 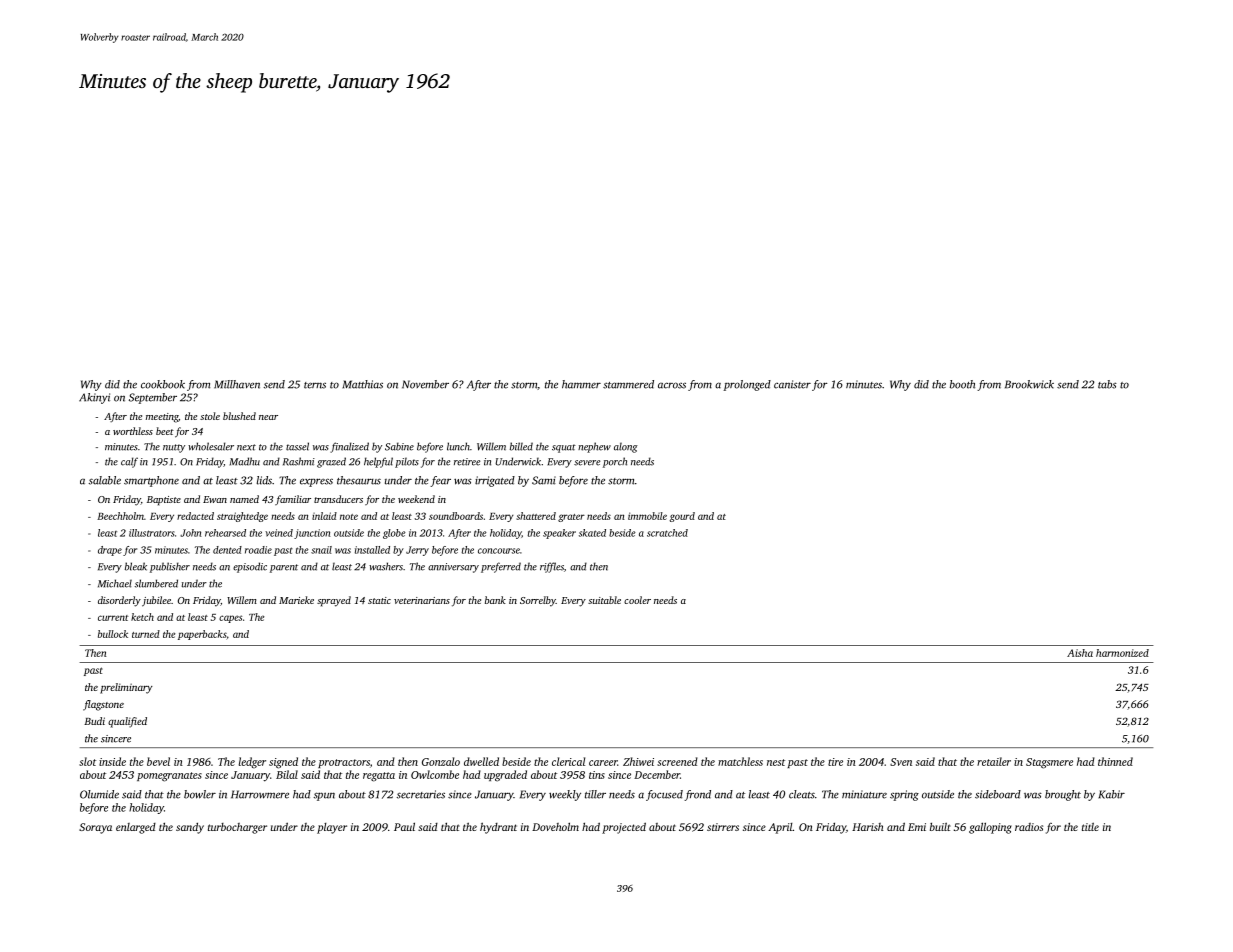 What do you see at coordinates (962, 384) in the image?
I see `booth` at bounding box center [962, 384].
